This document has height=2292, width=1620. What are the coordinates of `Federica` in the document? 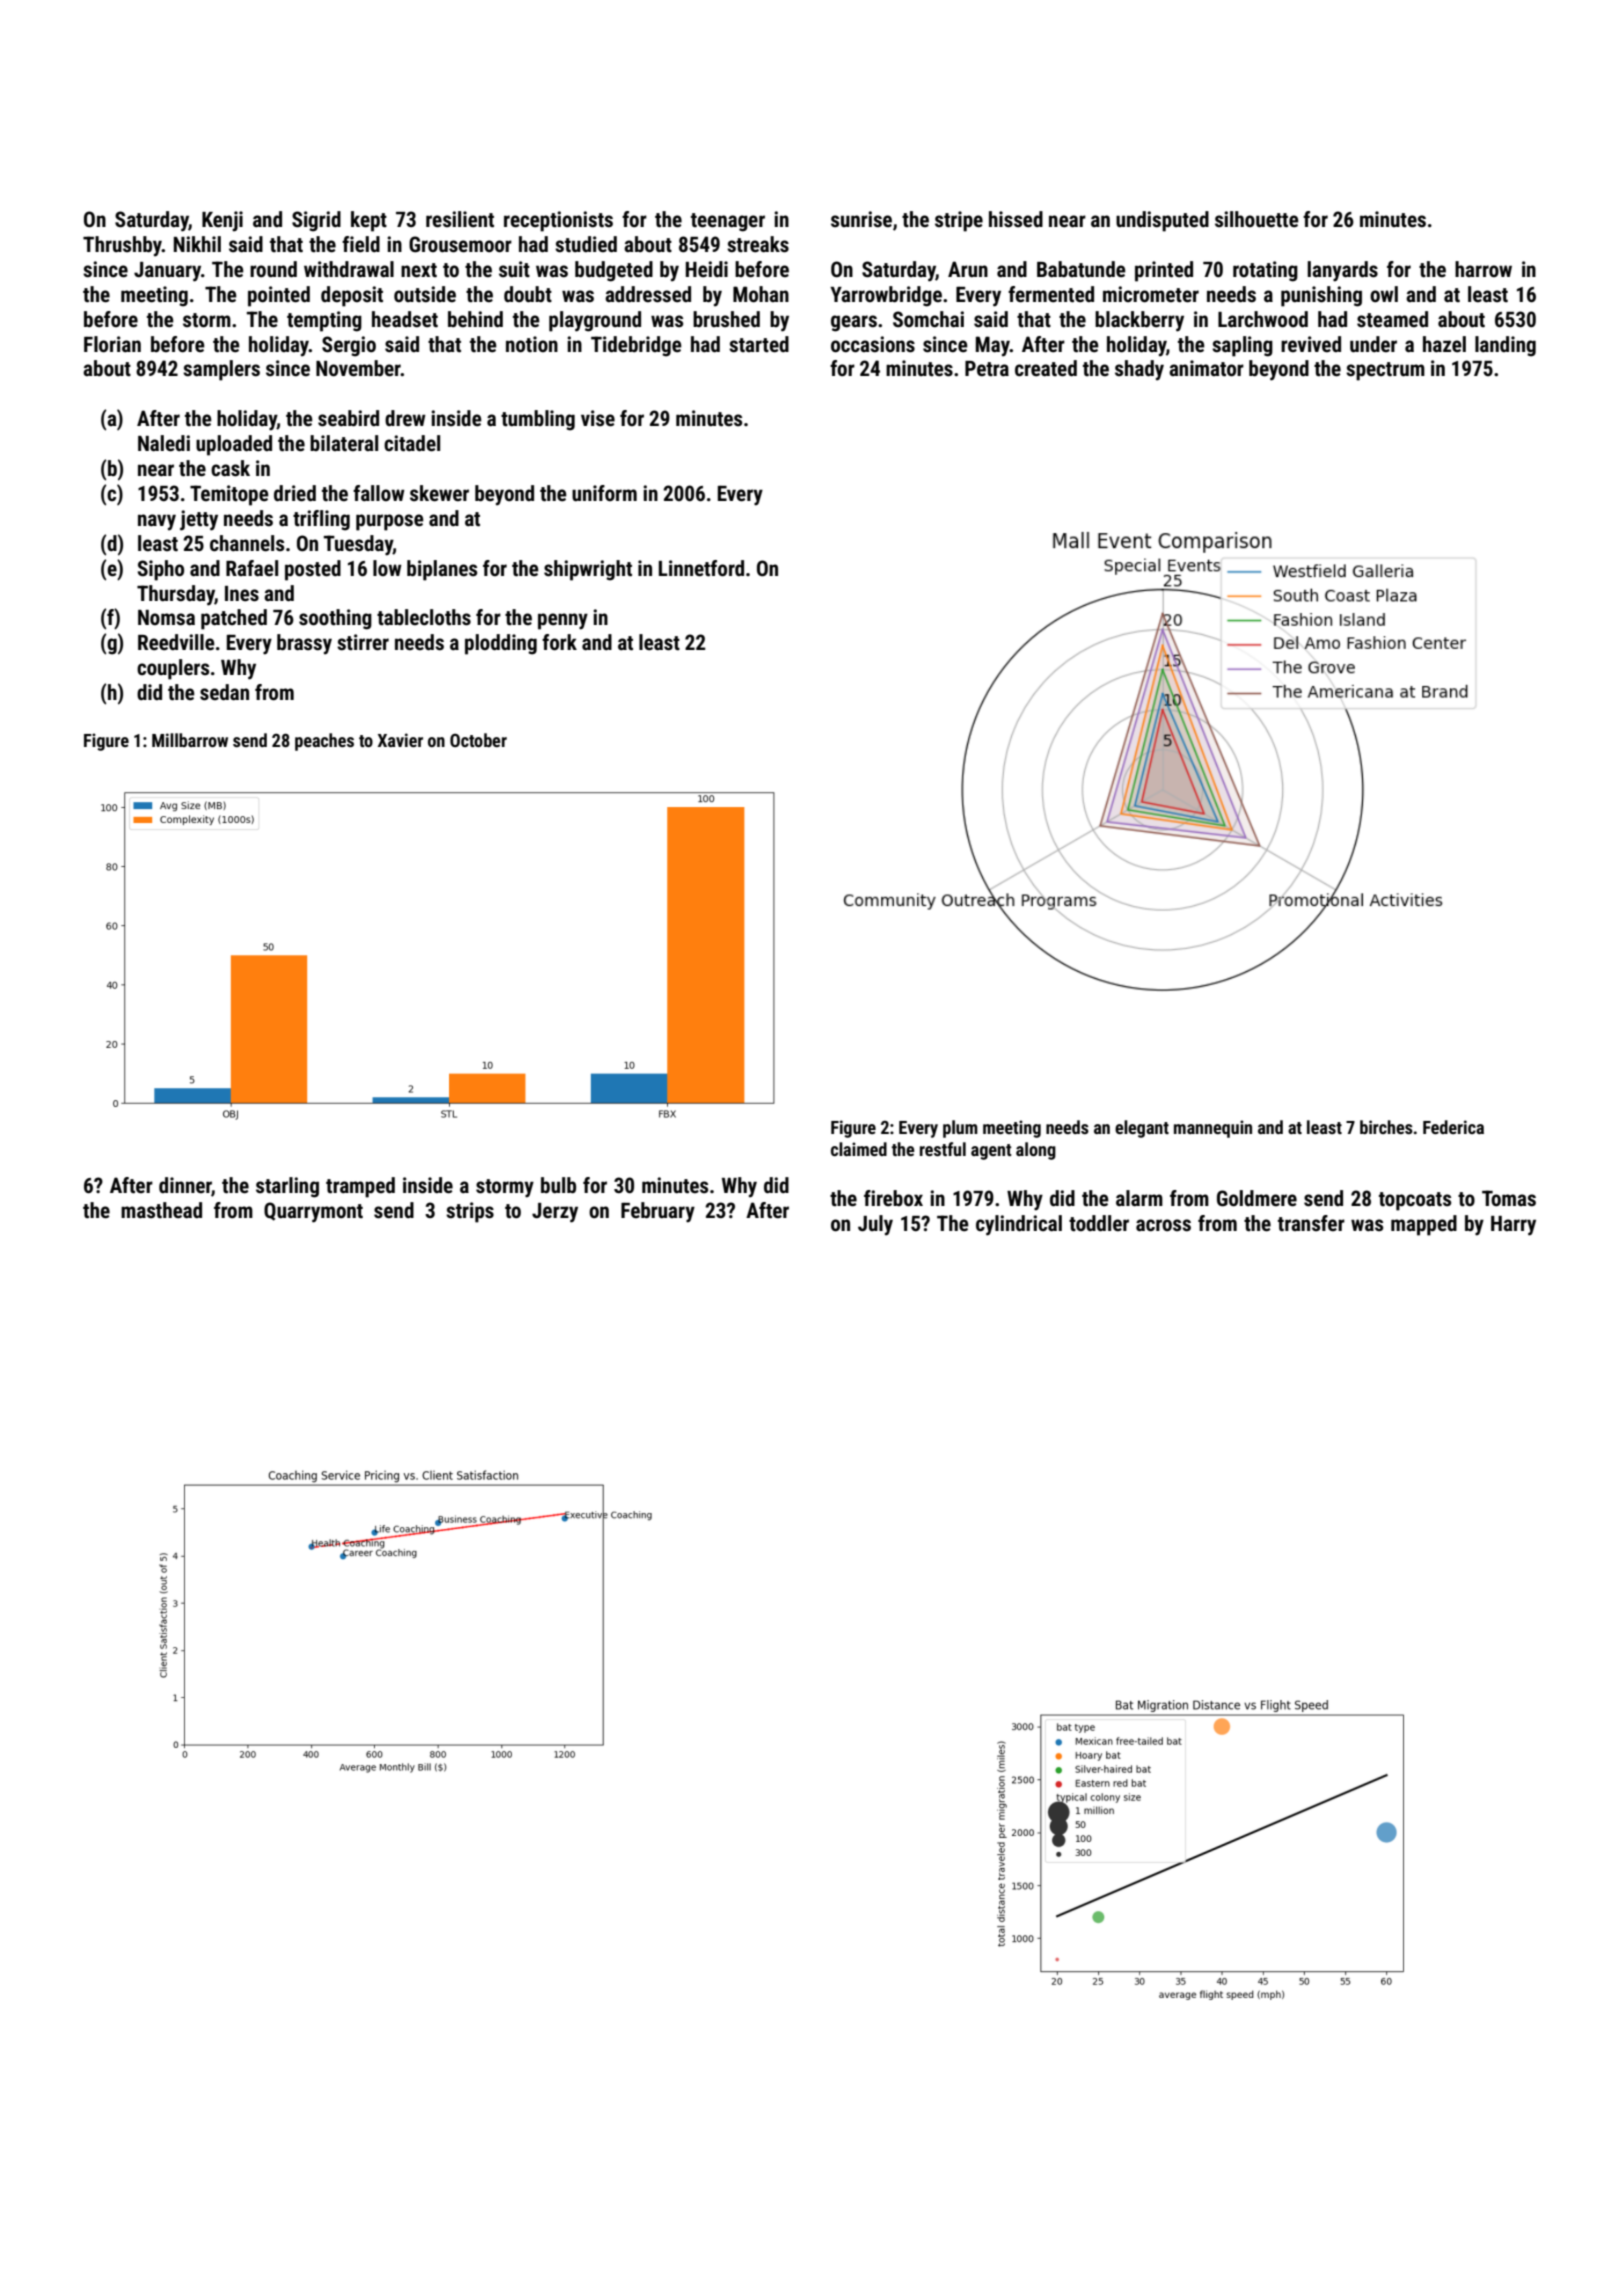 It's located at (1453, 1127).
